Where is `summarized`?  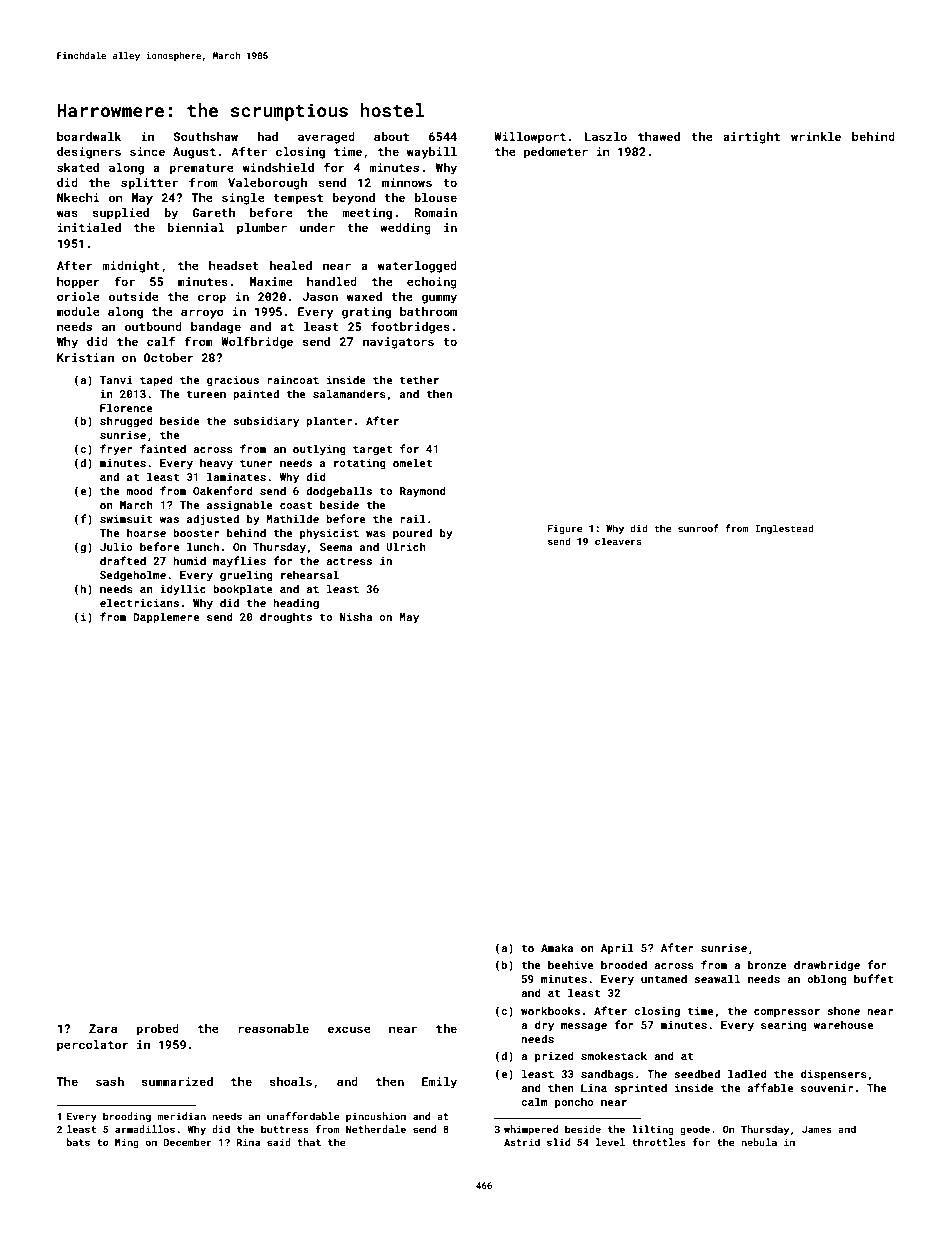 summarized is located at coordinates (177, 1081).
